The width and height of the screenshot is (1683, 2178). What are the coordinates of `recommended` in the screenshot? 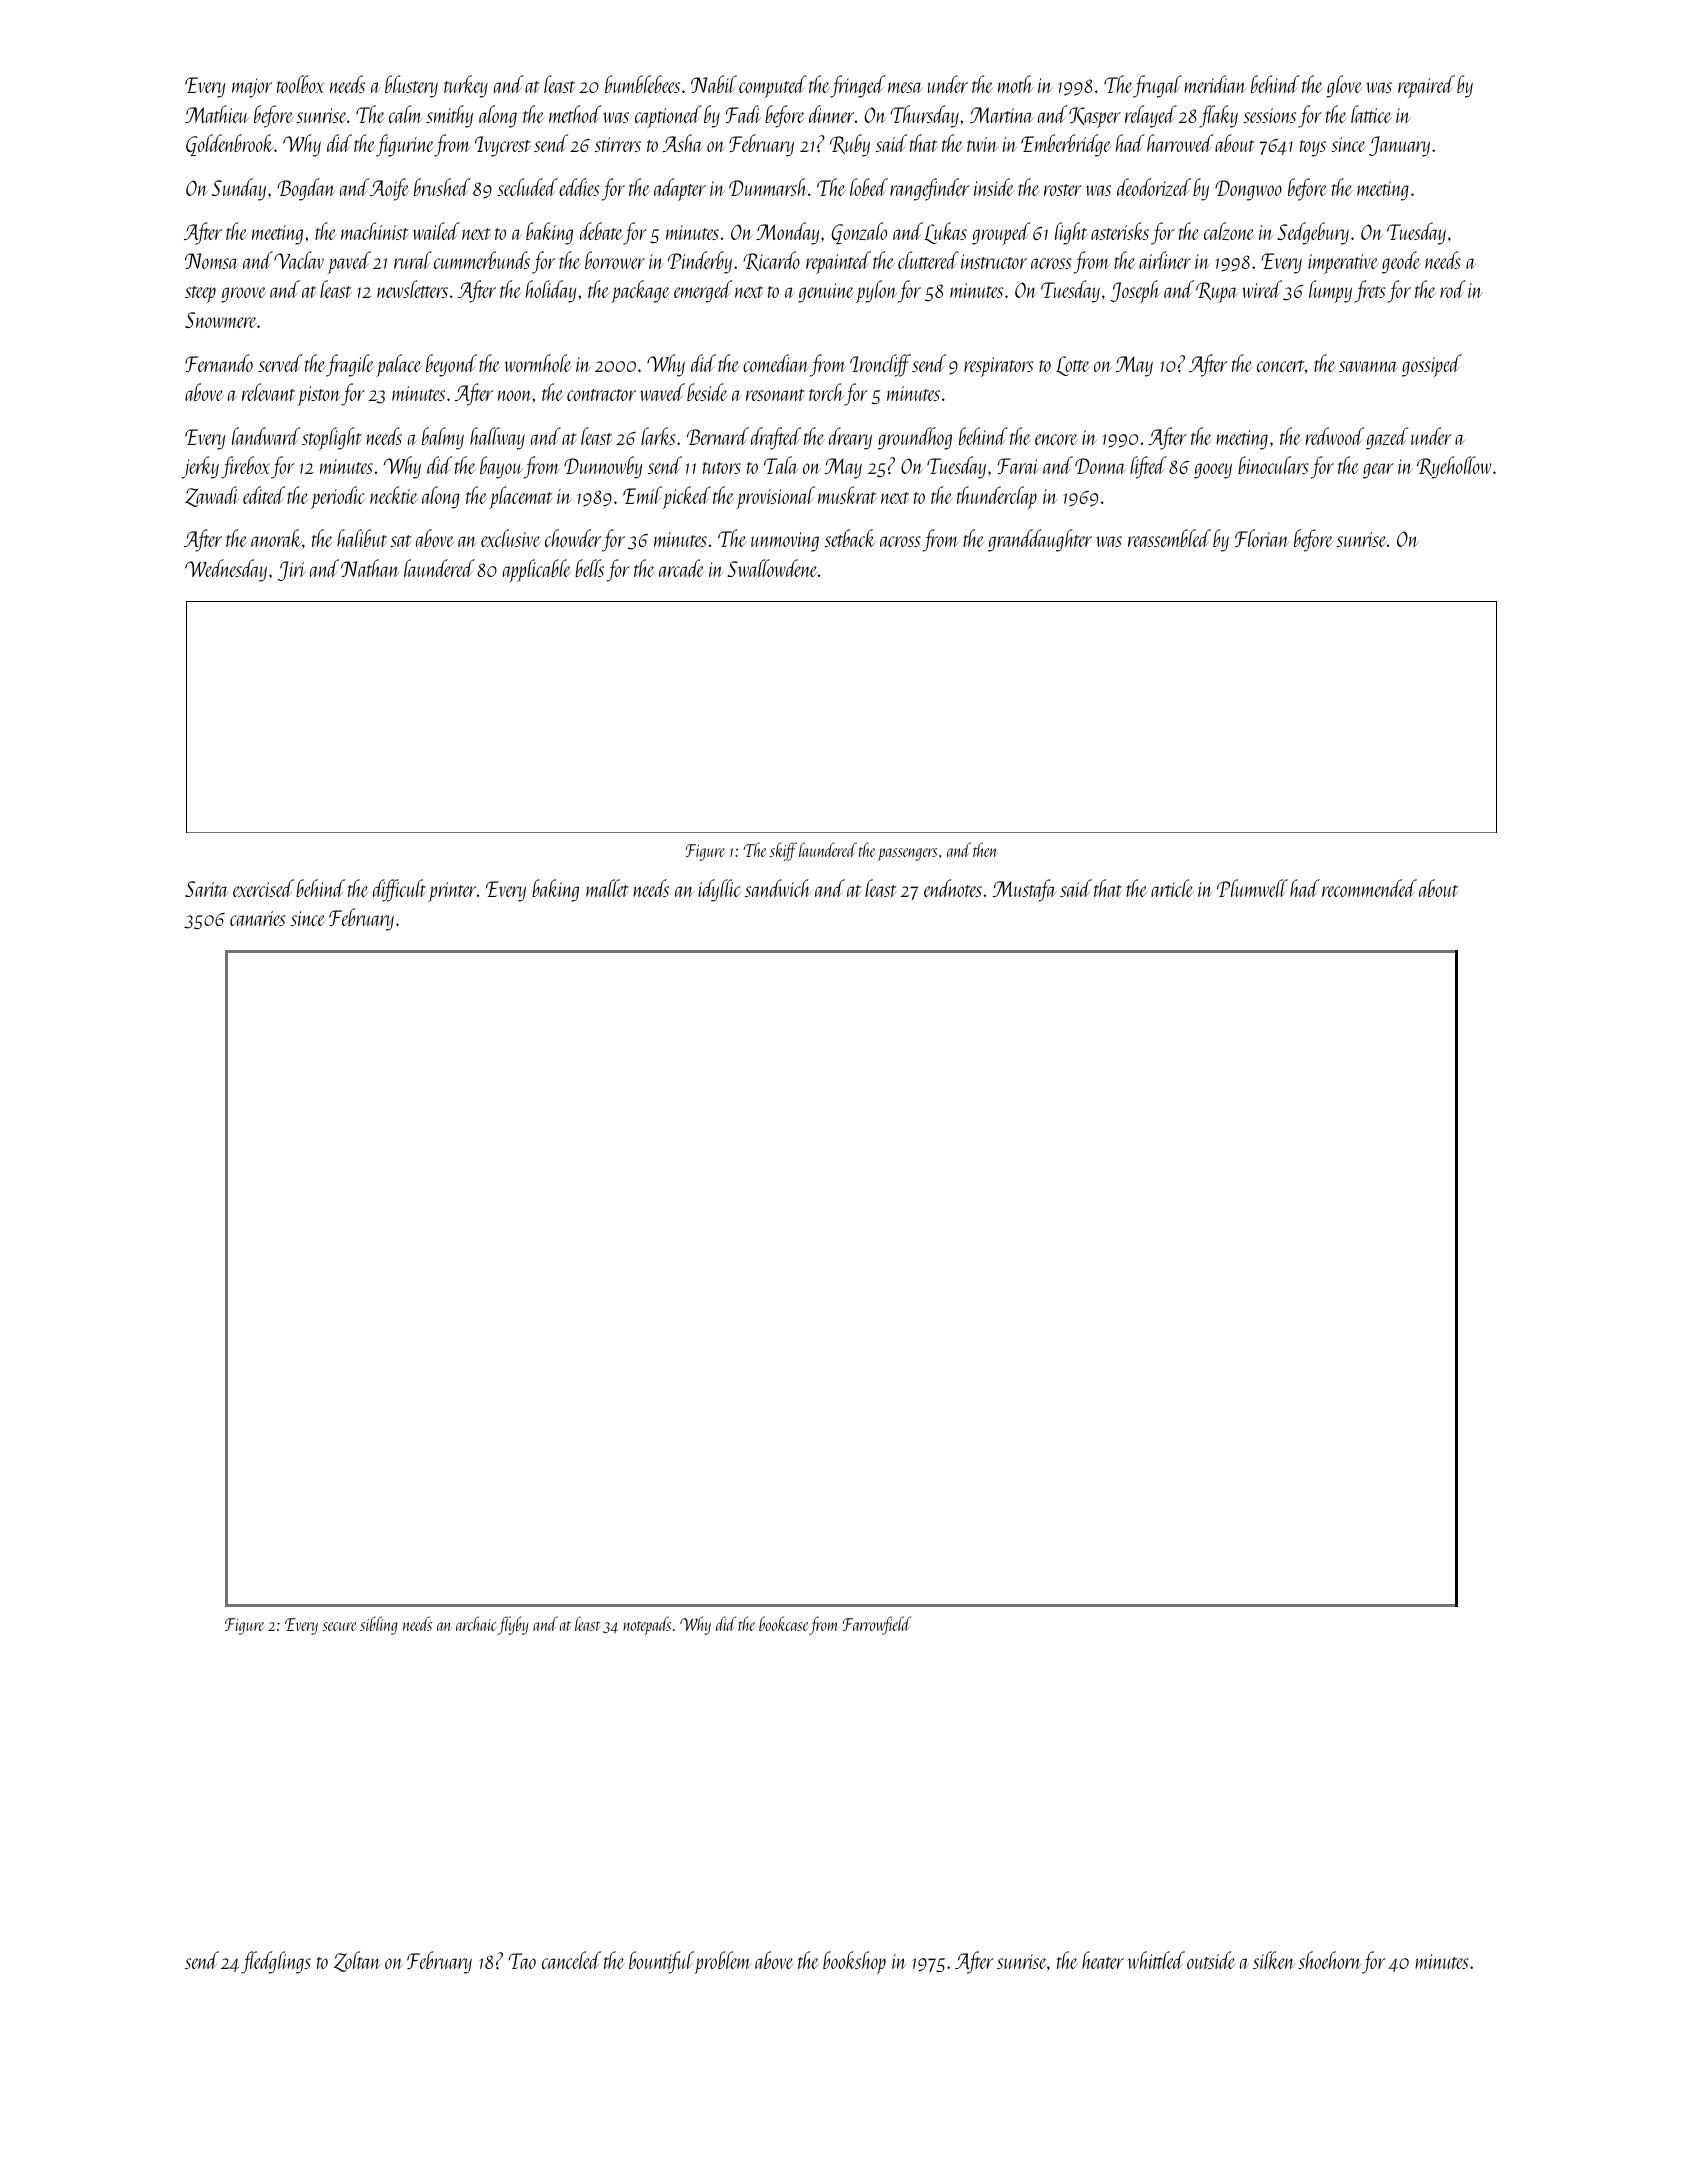 It's located at (1369, 888).
